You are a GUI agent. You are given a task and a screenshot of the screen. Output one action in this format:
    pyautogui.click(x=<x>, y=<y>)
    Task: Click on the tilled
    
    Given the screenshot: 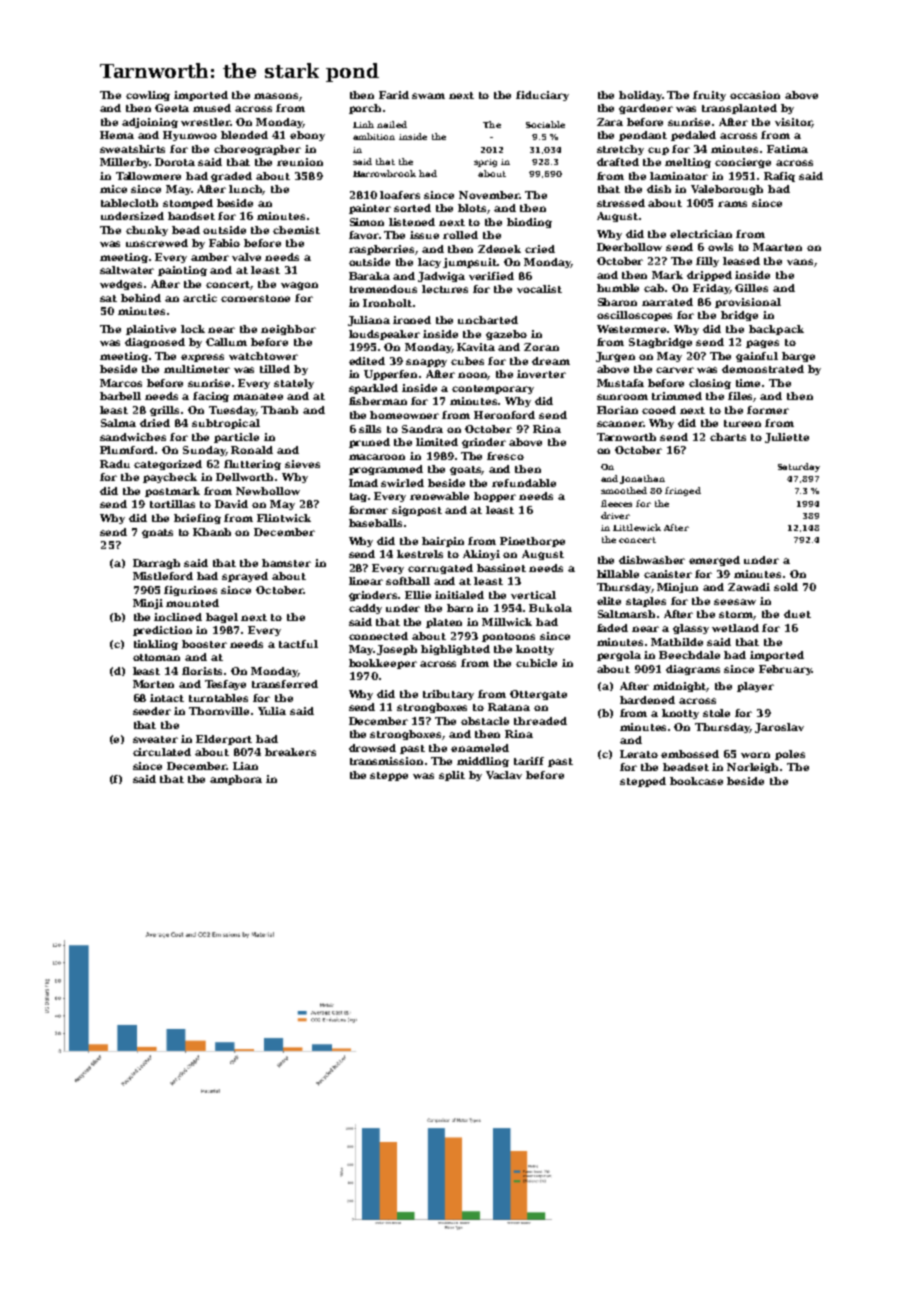 What is the action you would take?
    pyautogui.click(x=275, y=369)
